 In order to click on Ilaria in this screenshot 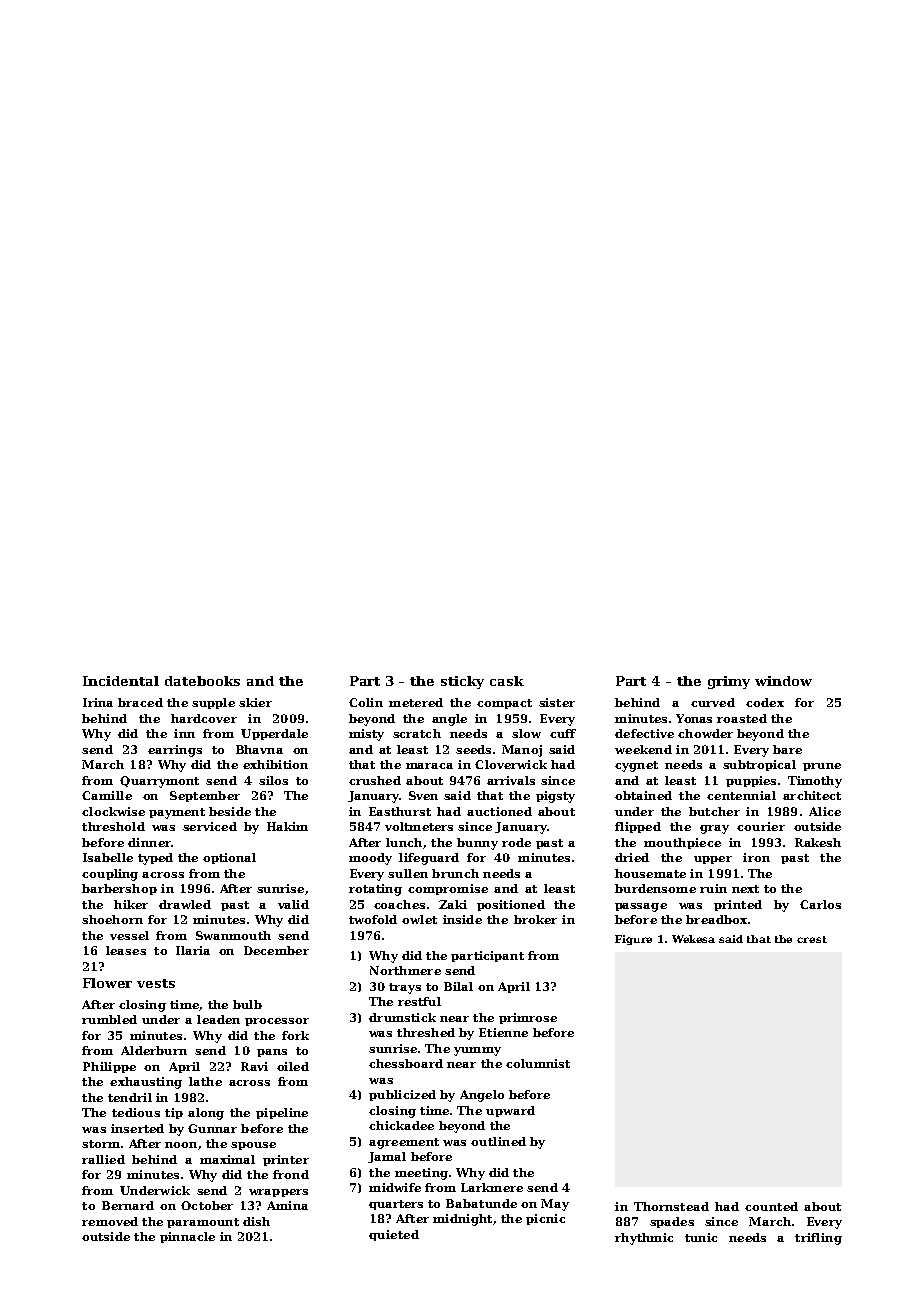, I will do `click(193, 950)`.
